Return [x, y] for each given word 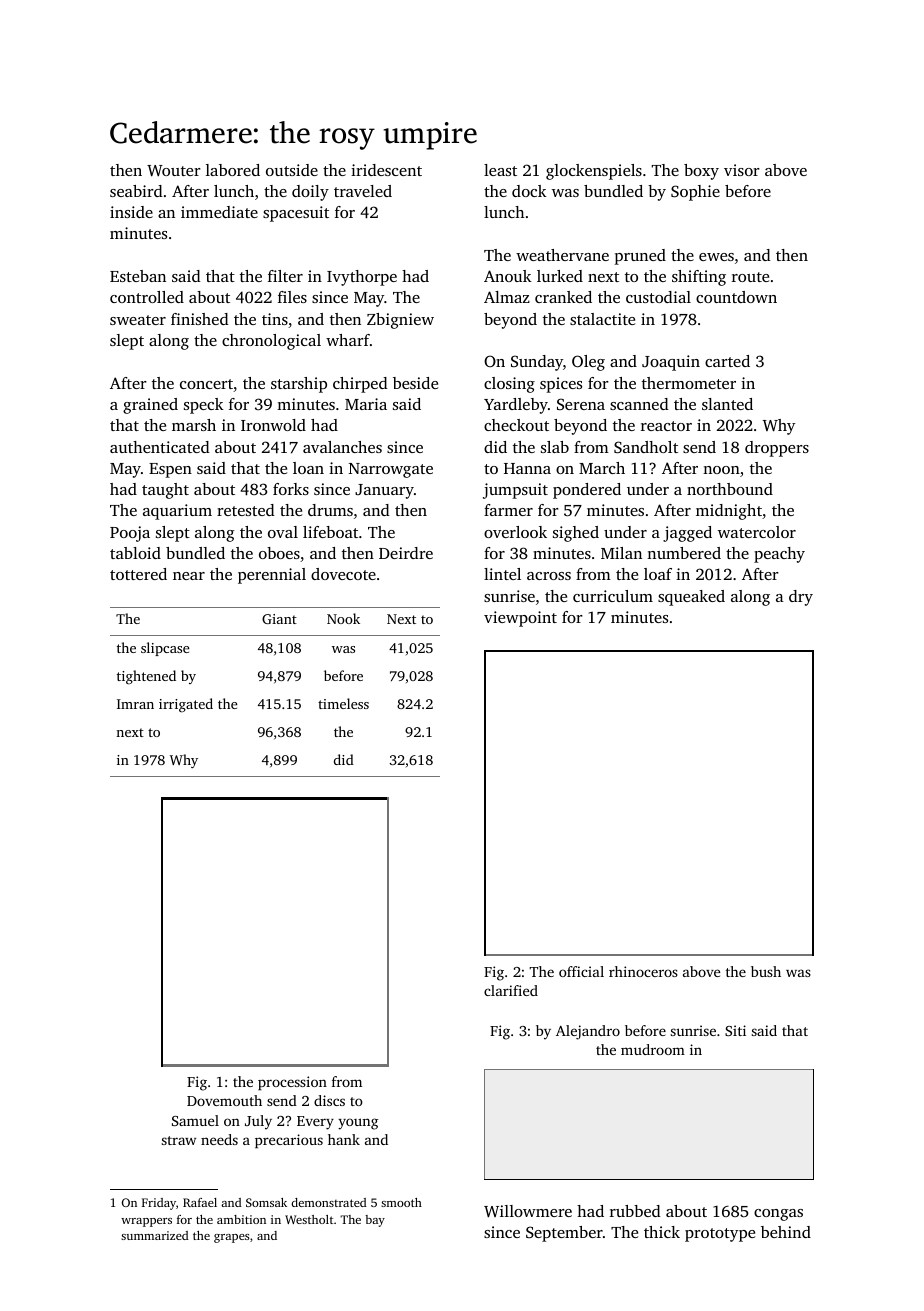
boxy [701, 172]
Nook [343, 618]
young [358, 1124]
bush [766, 971]
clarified [511, 990]
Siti [735, 1030]
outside [292, 170]
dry [801, 598]
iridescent [386, 170]
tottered [138, 574]
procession [292, 1083]
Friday [159, 1204]
